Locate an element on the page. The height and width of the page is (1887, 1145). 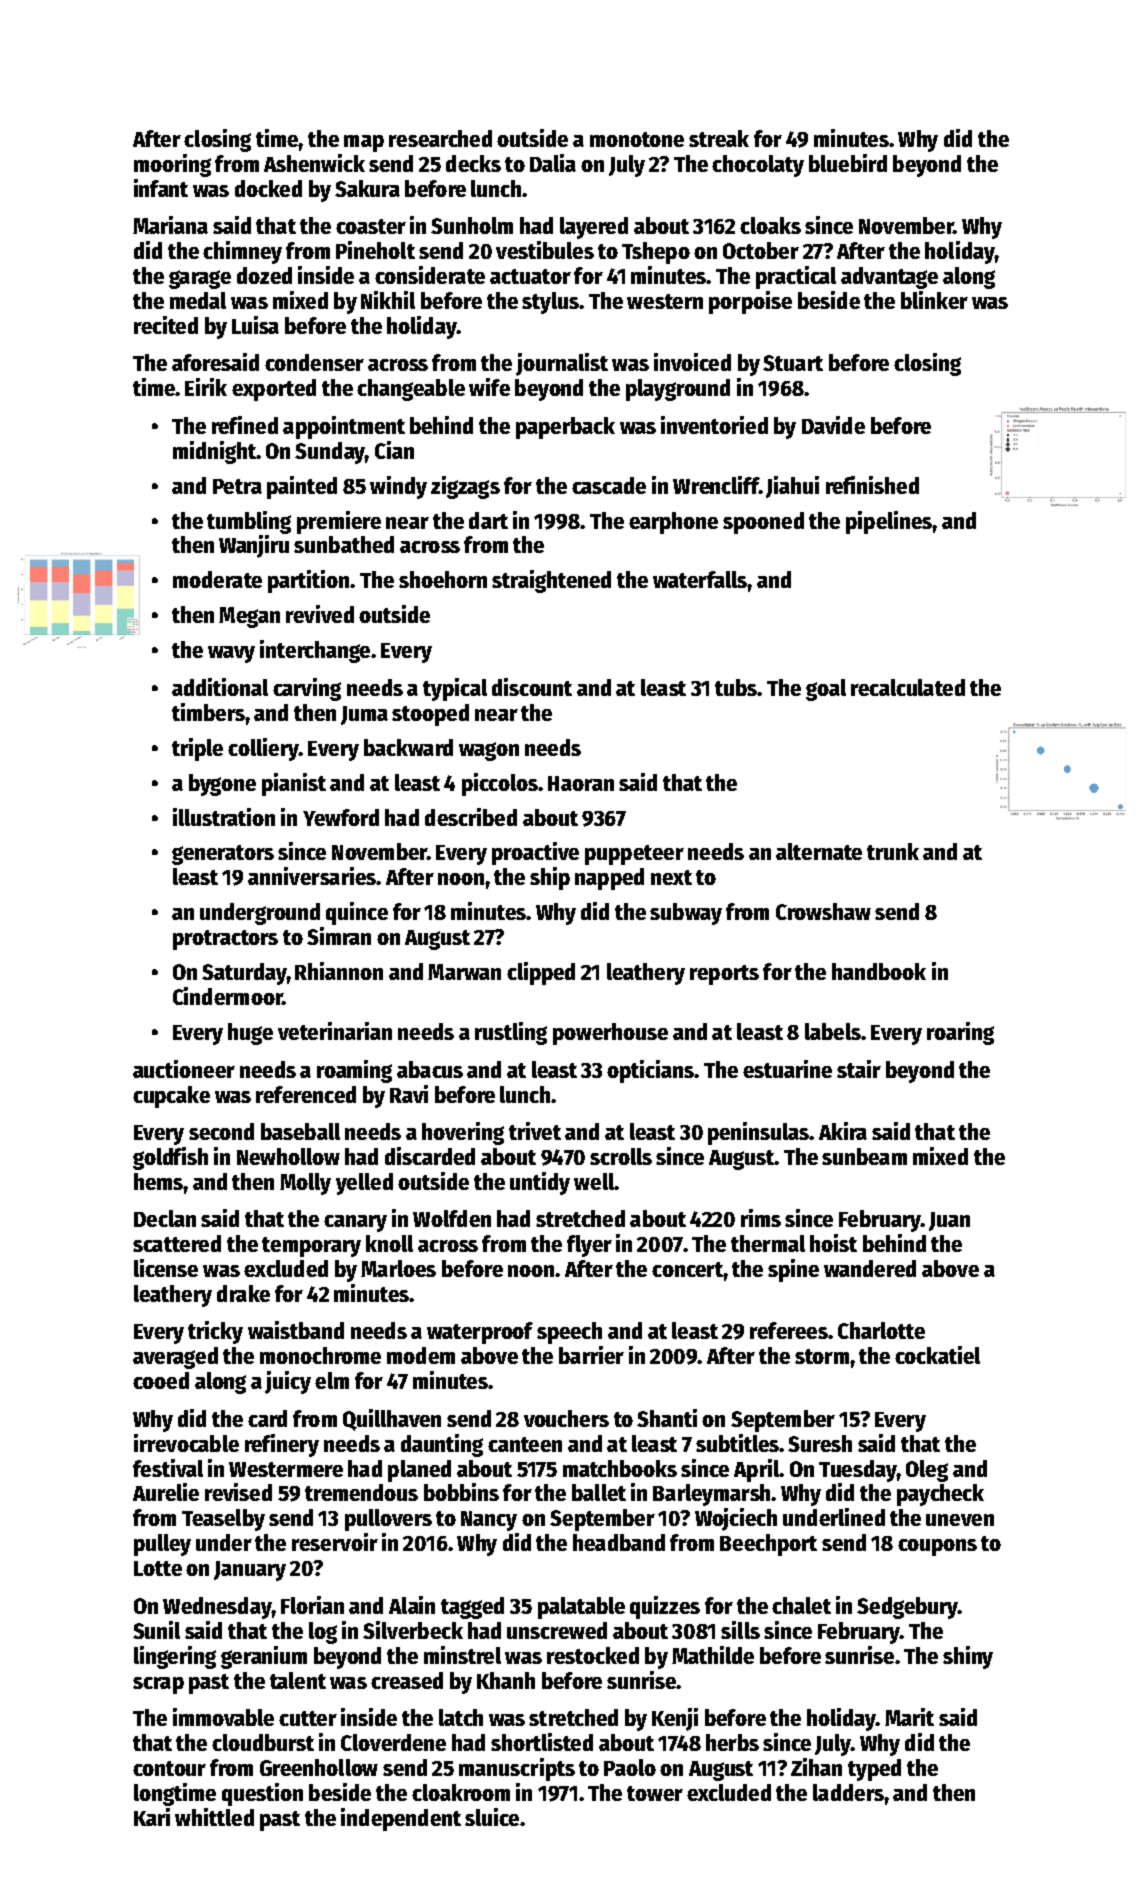
changeable is located at coordinates (411, 390).
